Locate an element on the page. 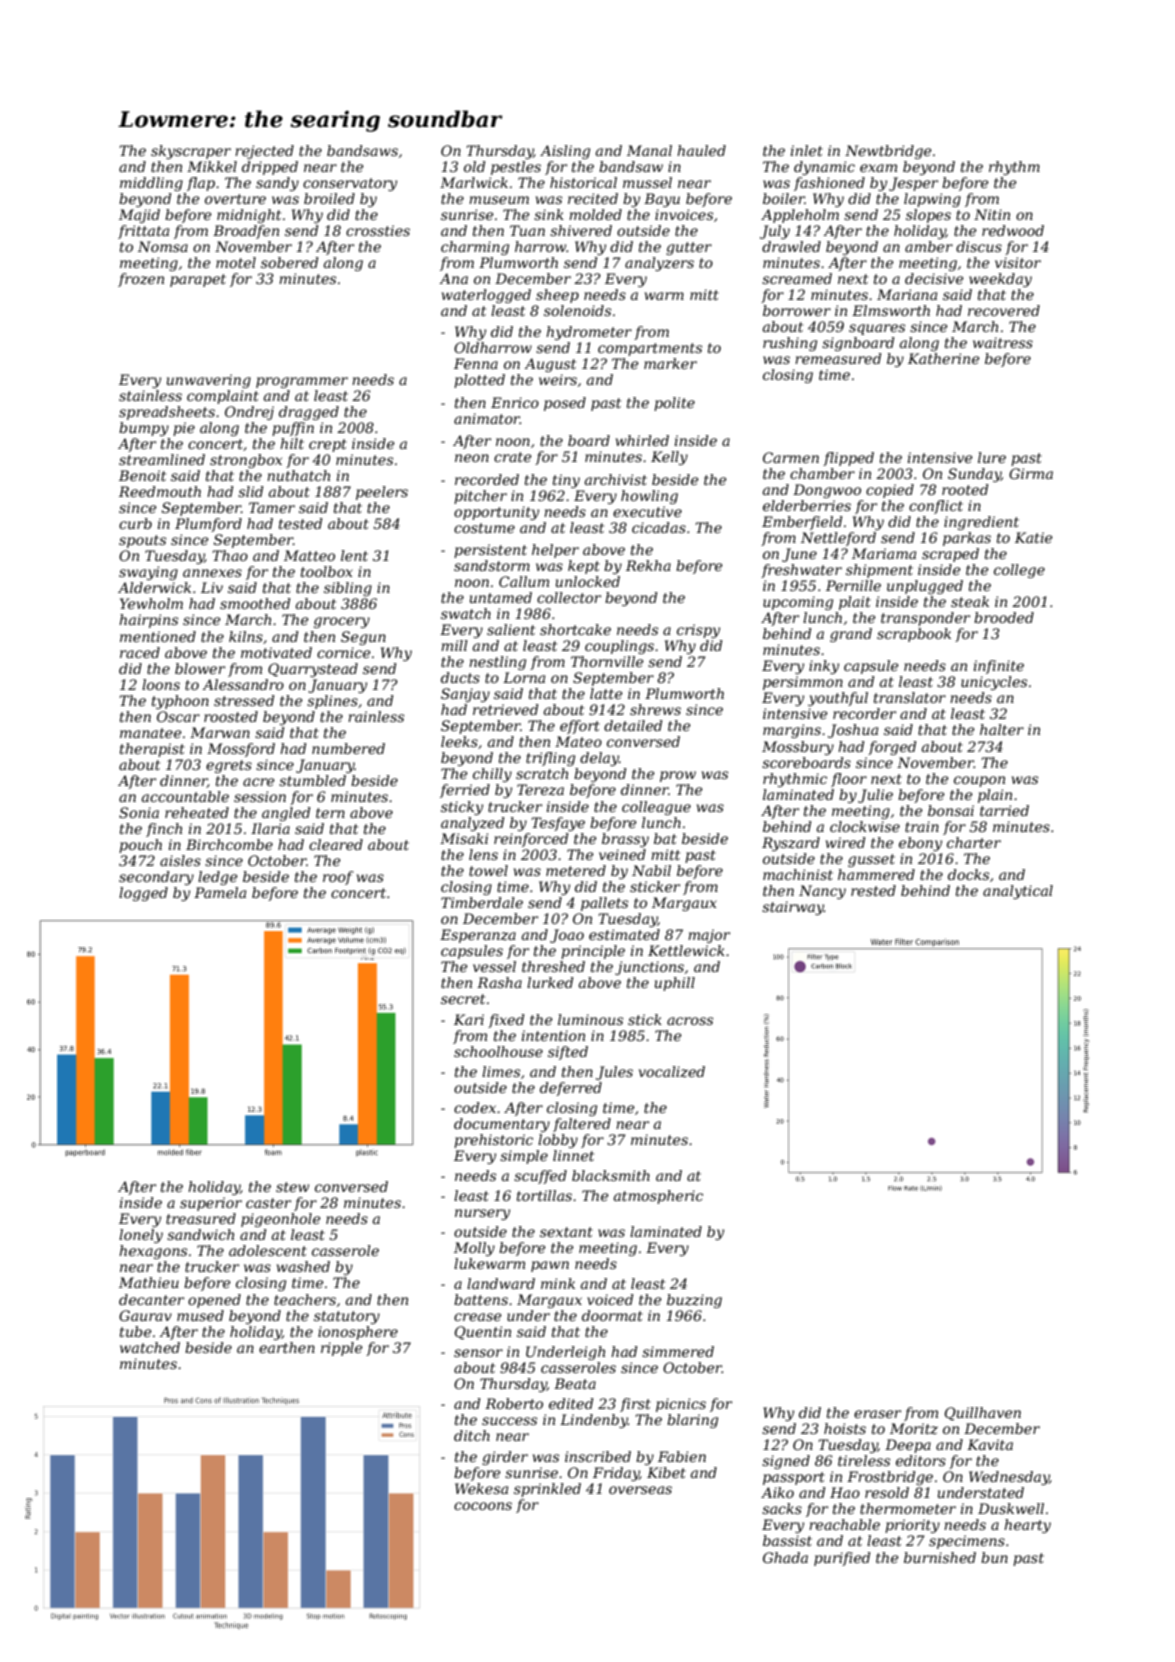 This document has height=1662, width=1175. redwood is located at coordinates (1013, 230).
